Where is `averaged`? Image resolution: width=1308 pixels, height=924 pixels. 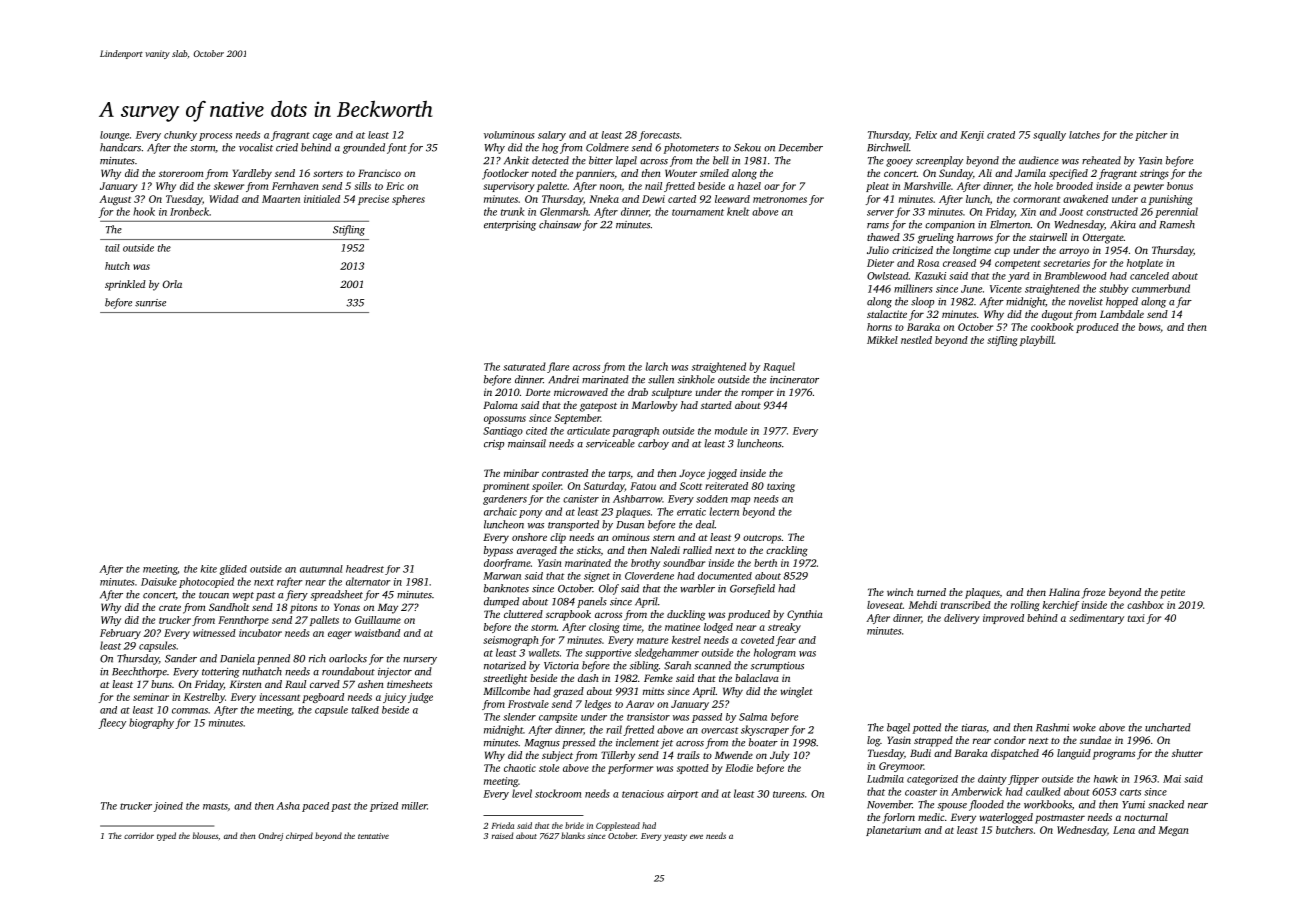
averaged is located at coordinates (537, 551).
